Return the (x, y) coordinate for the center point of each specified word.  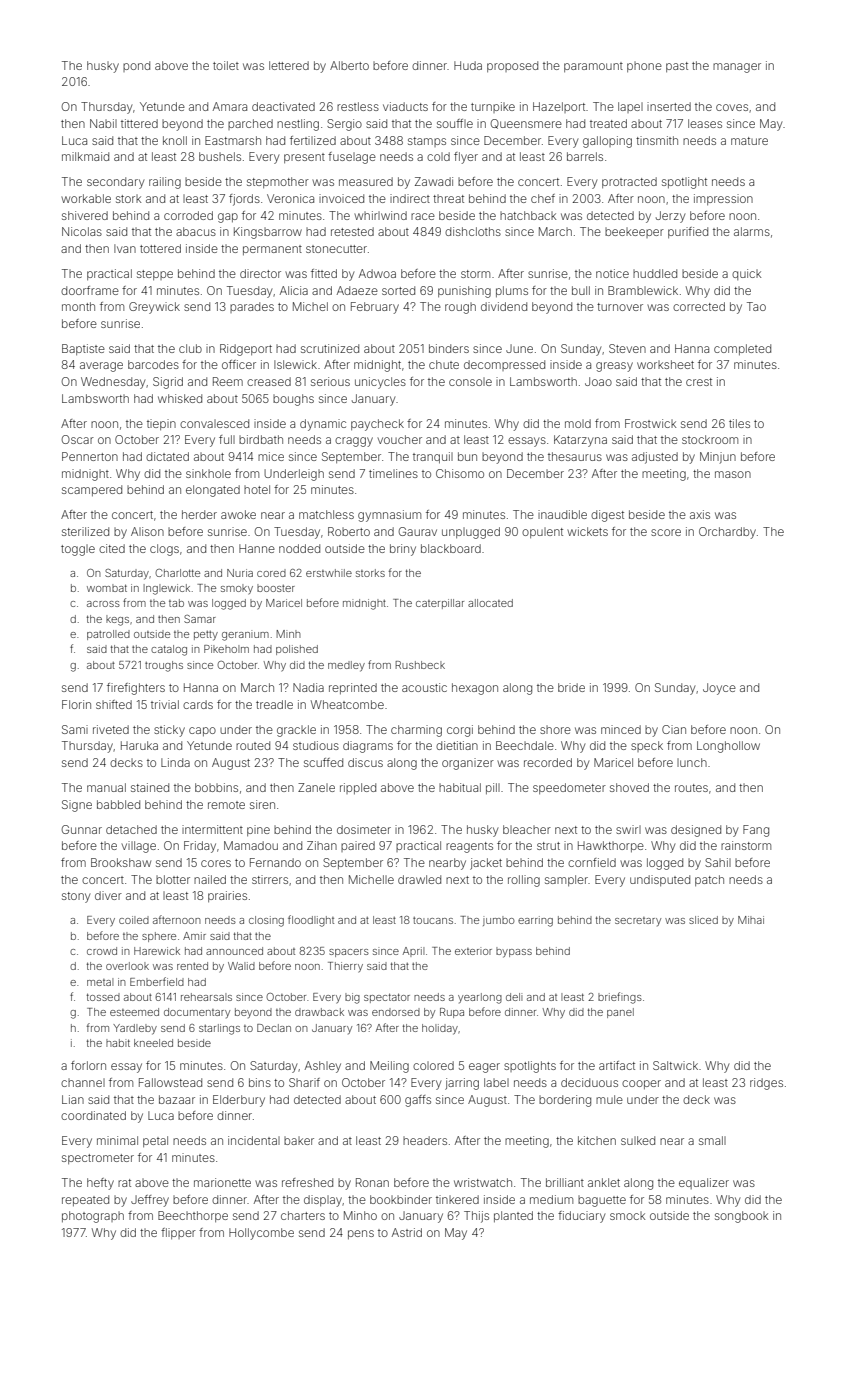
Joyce (719, 689)
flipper (178, 1233)
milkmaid (85, 156)
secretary (638, 921)
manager (737, 68)
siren (262, 804)
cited (112, 548)
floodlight (311, 921)
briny (403, 550)
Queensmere (526, 124)
